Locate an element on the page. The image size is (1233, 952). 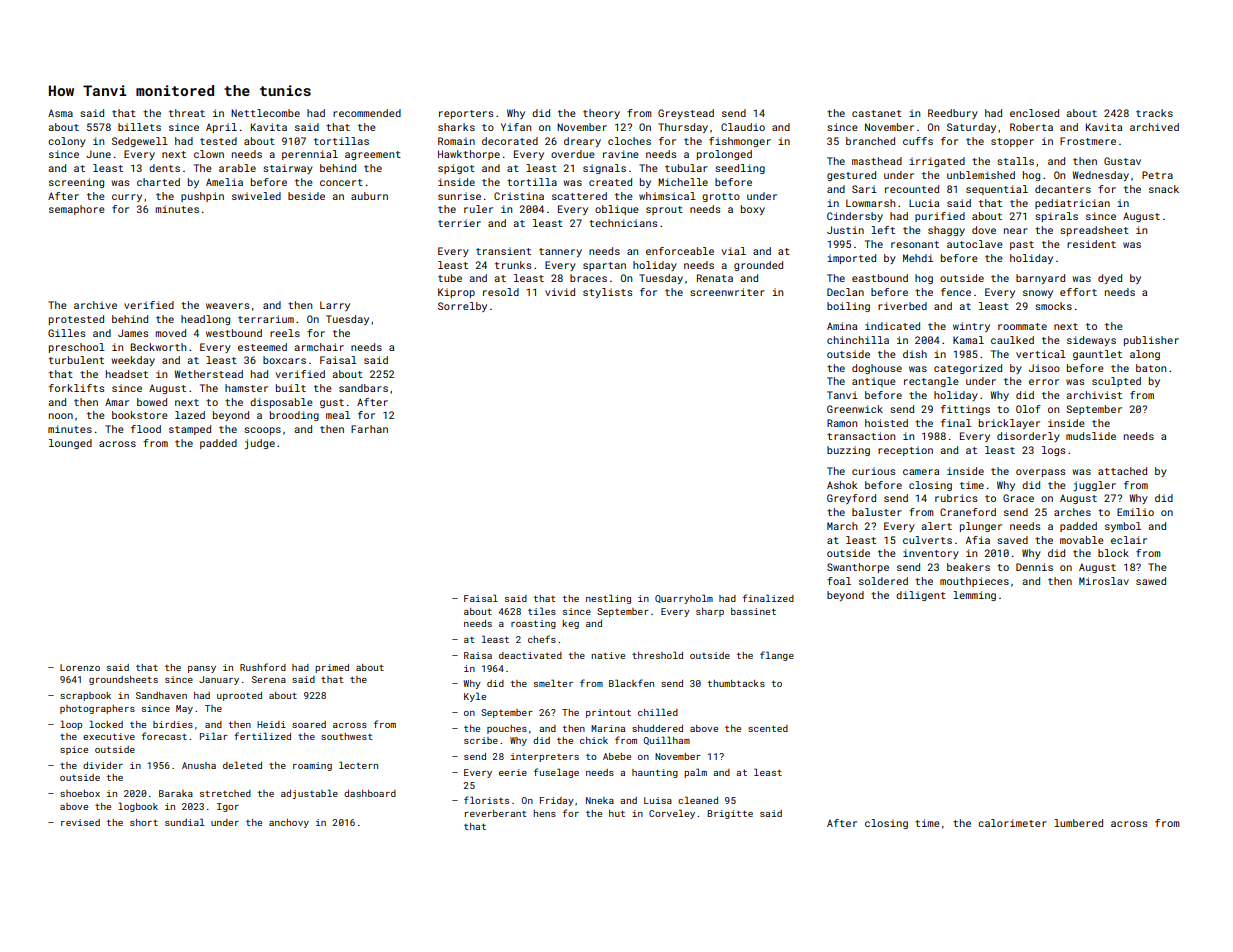
Craneford is located at coordinates (968, 512).
